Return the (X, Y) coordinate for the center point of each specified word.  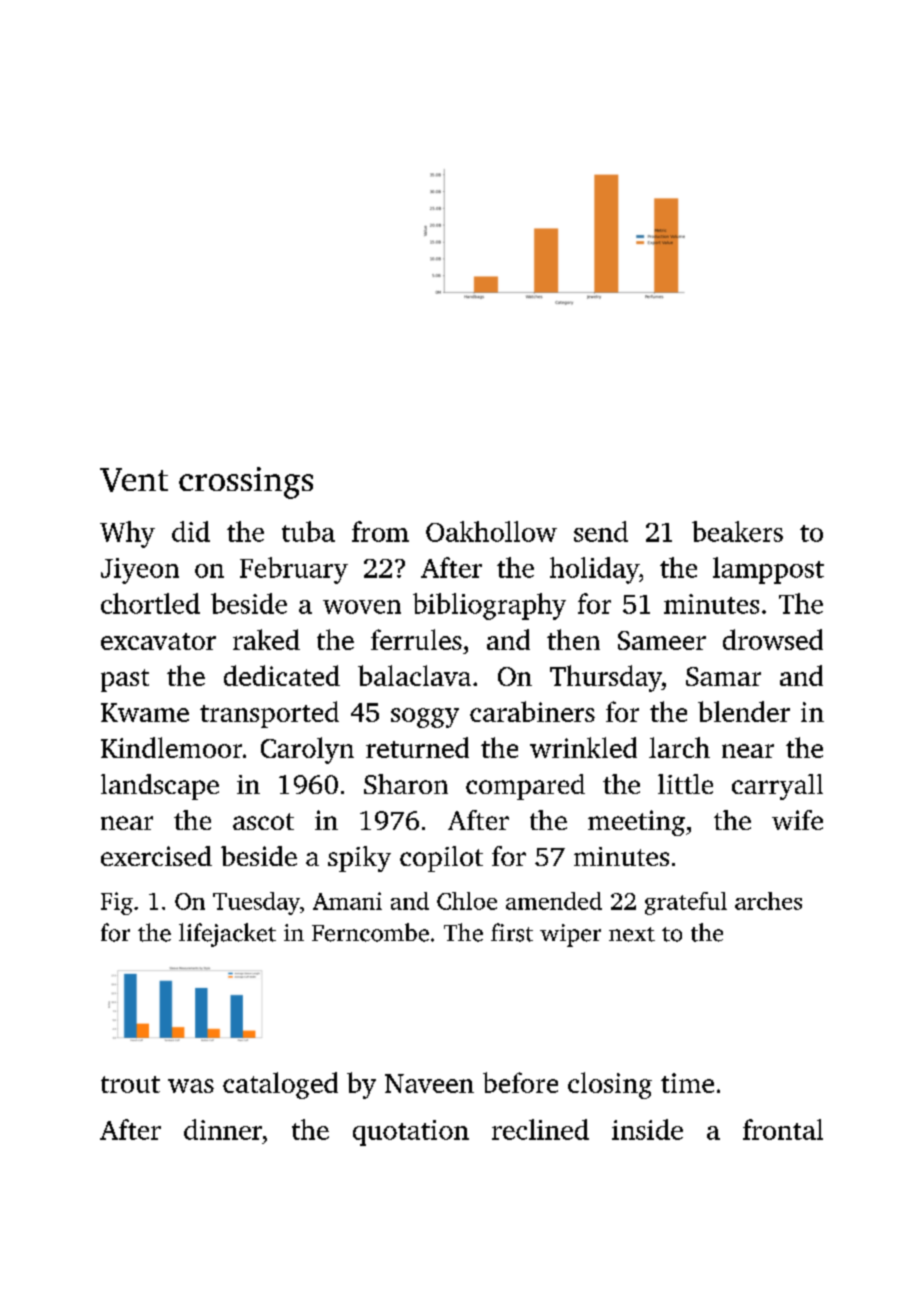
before (520, 1082)
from (380, 531)
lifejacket (227, 935)
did (191, 531)
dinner (223, 1129)
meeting (636, 823)
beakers (737, 531)
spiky (359, 859)
